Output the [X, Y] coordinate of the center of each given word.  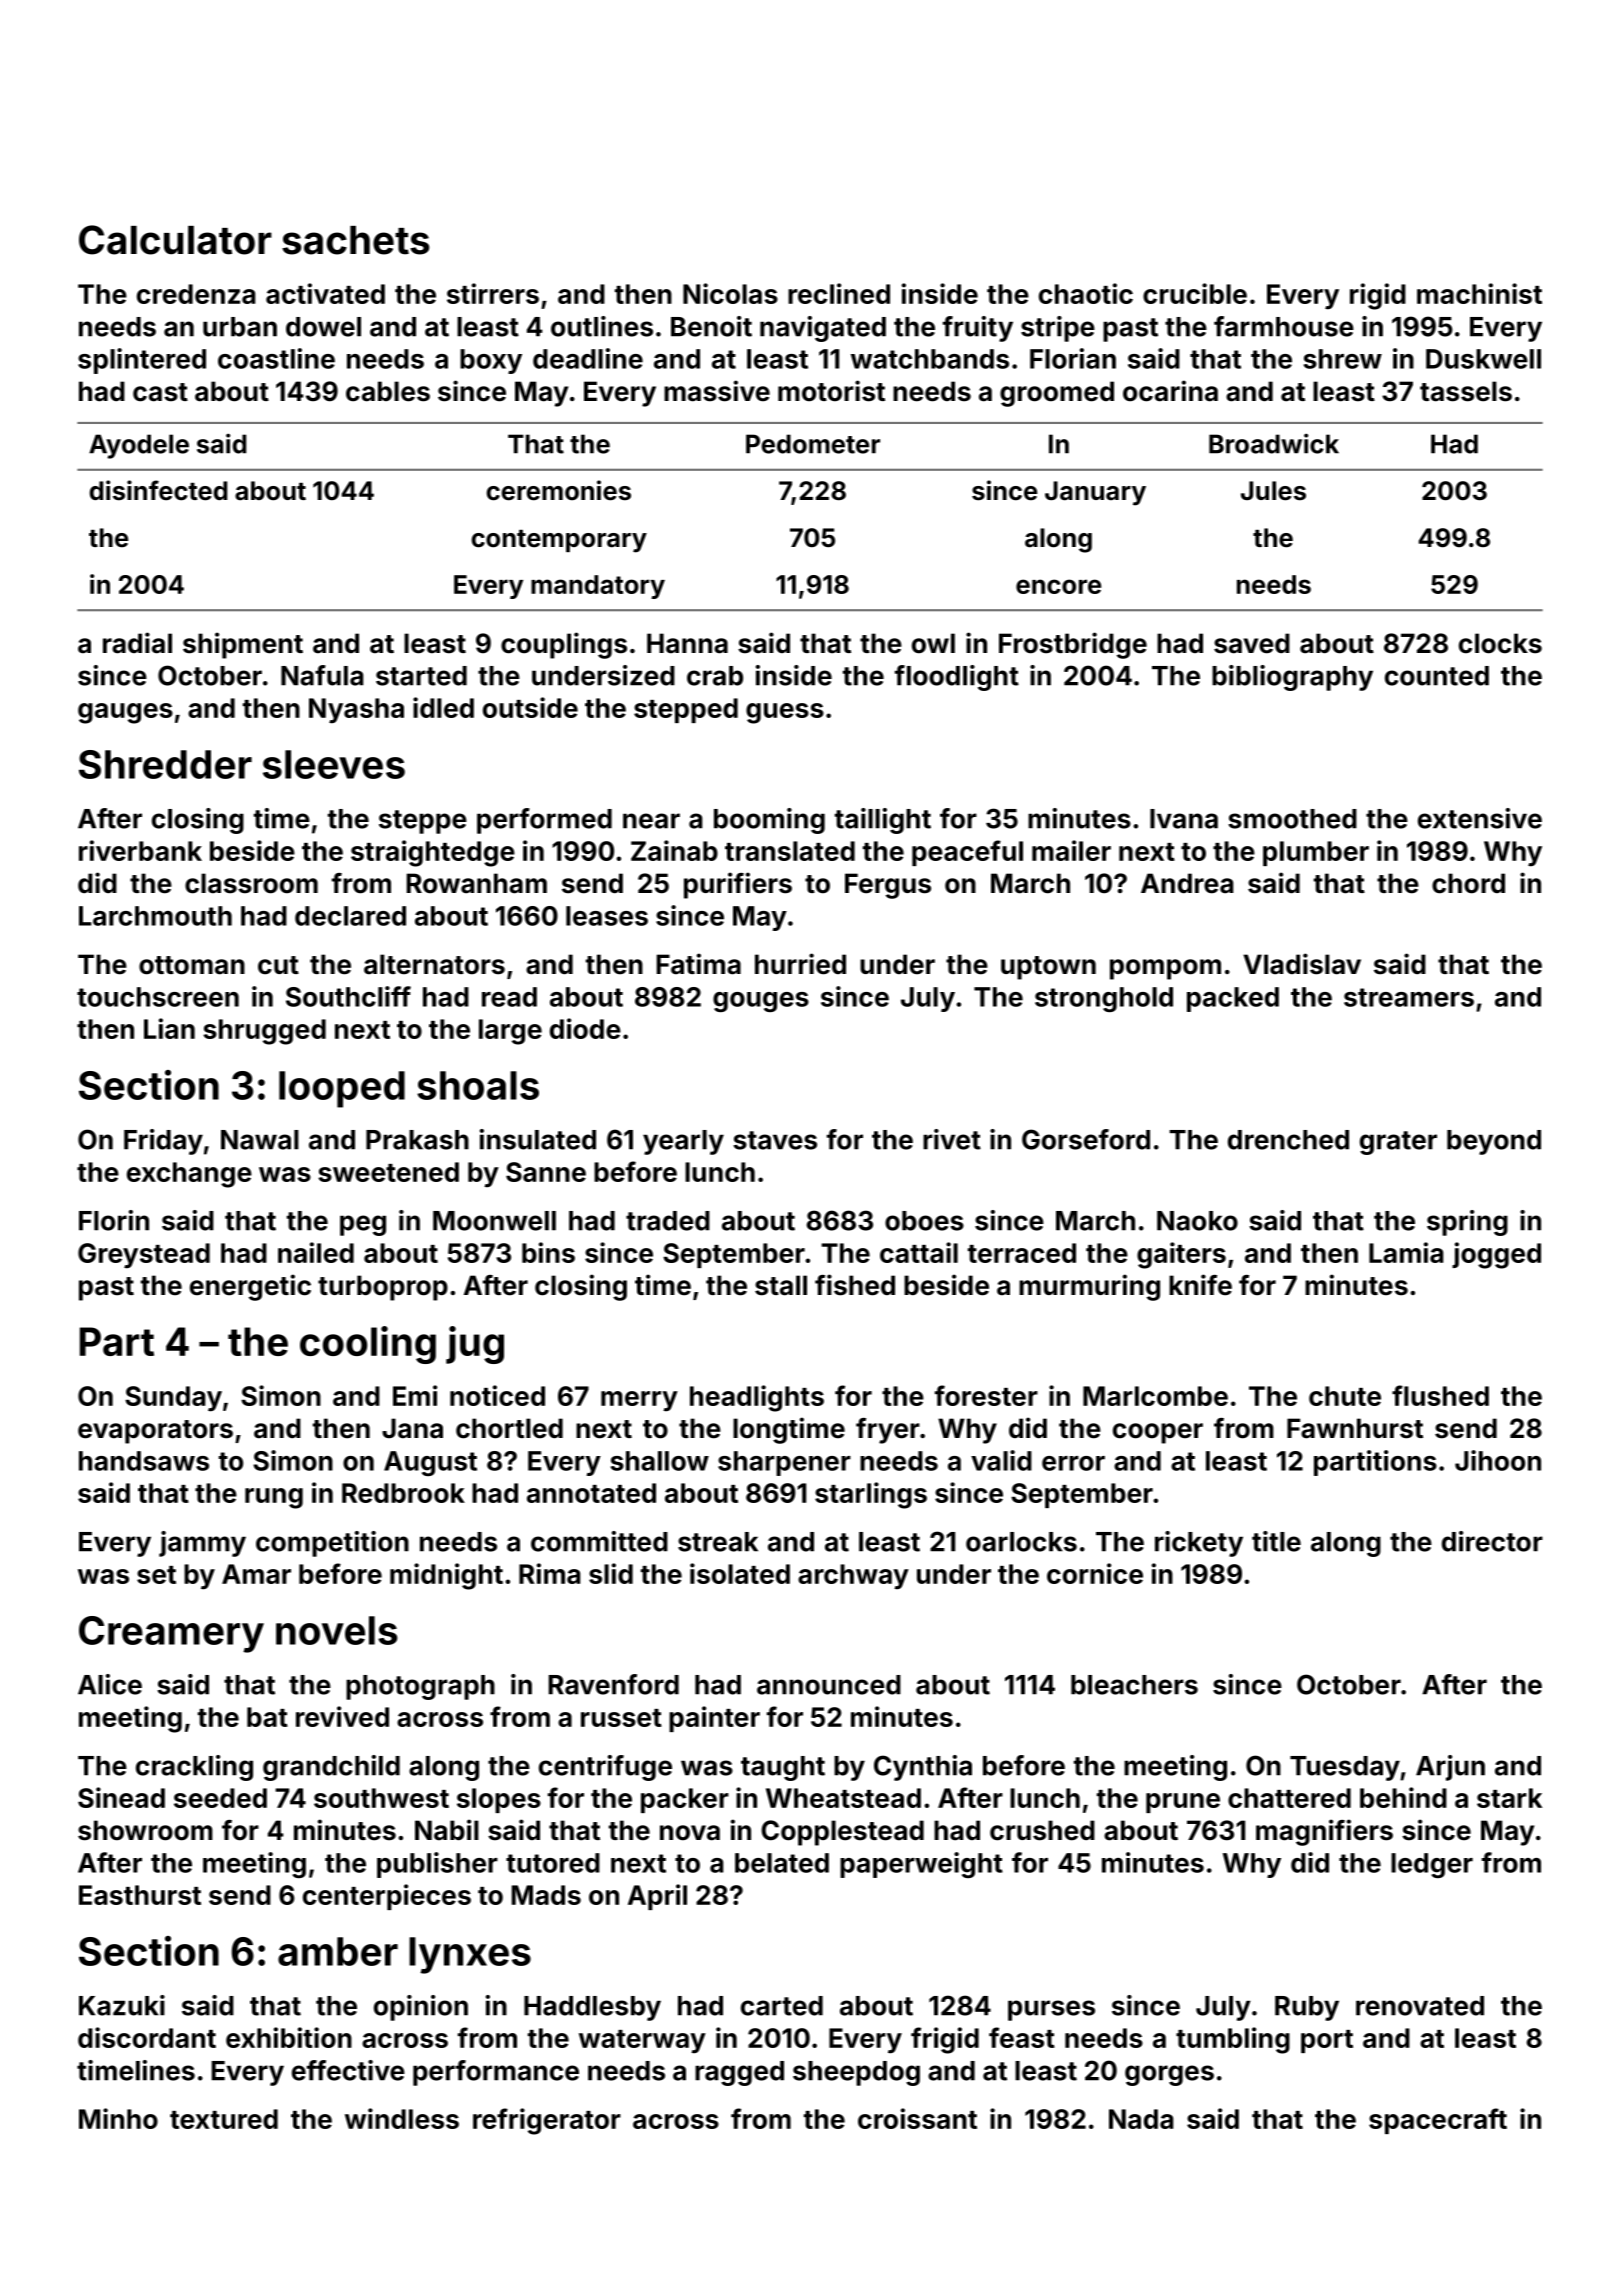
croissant [917, 2118]
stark [1509, 1798]
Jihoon [1498, 1460]
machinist [1479, 293]
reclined [839, 293]
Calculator [175, 240]
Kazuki [122, 2005]
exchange [189, 1175]
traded [668, 1221]
